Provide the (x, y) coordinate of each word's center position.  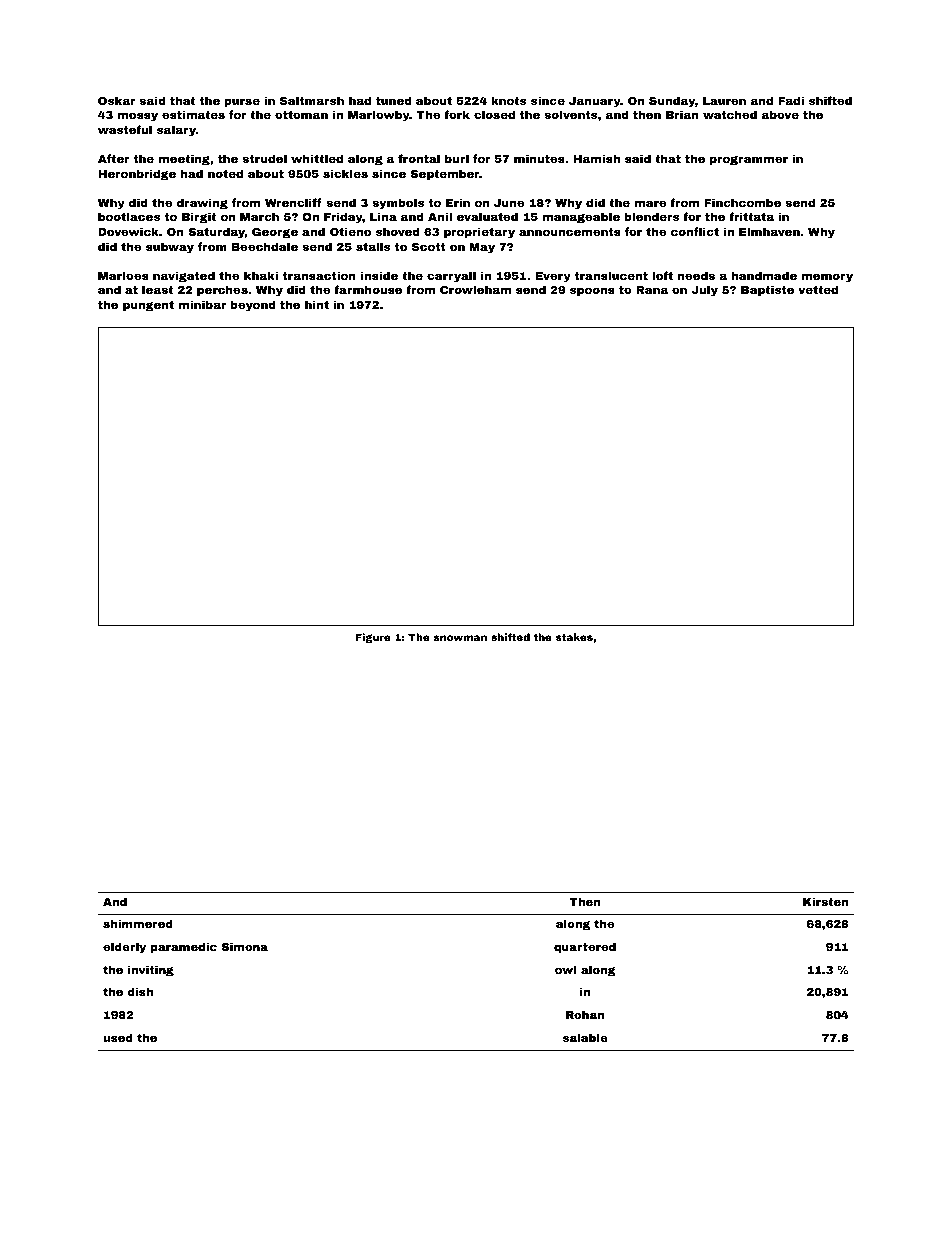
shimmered (137, 923)
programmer (749, 160)
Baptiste (767, 291)
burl (457, 158)
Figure (373, 638)
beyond (253, 306)
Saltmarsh (312, 100)
